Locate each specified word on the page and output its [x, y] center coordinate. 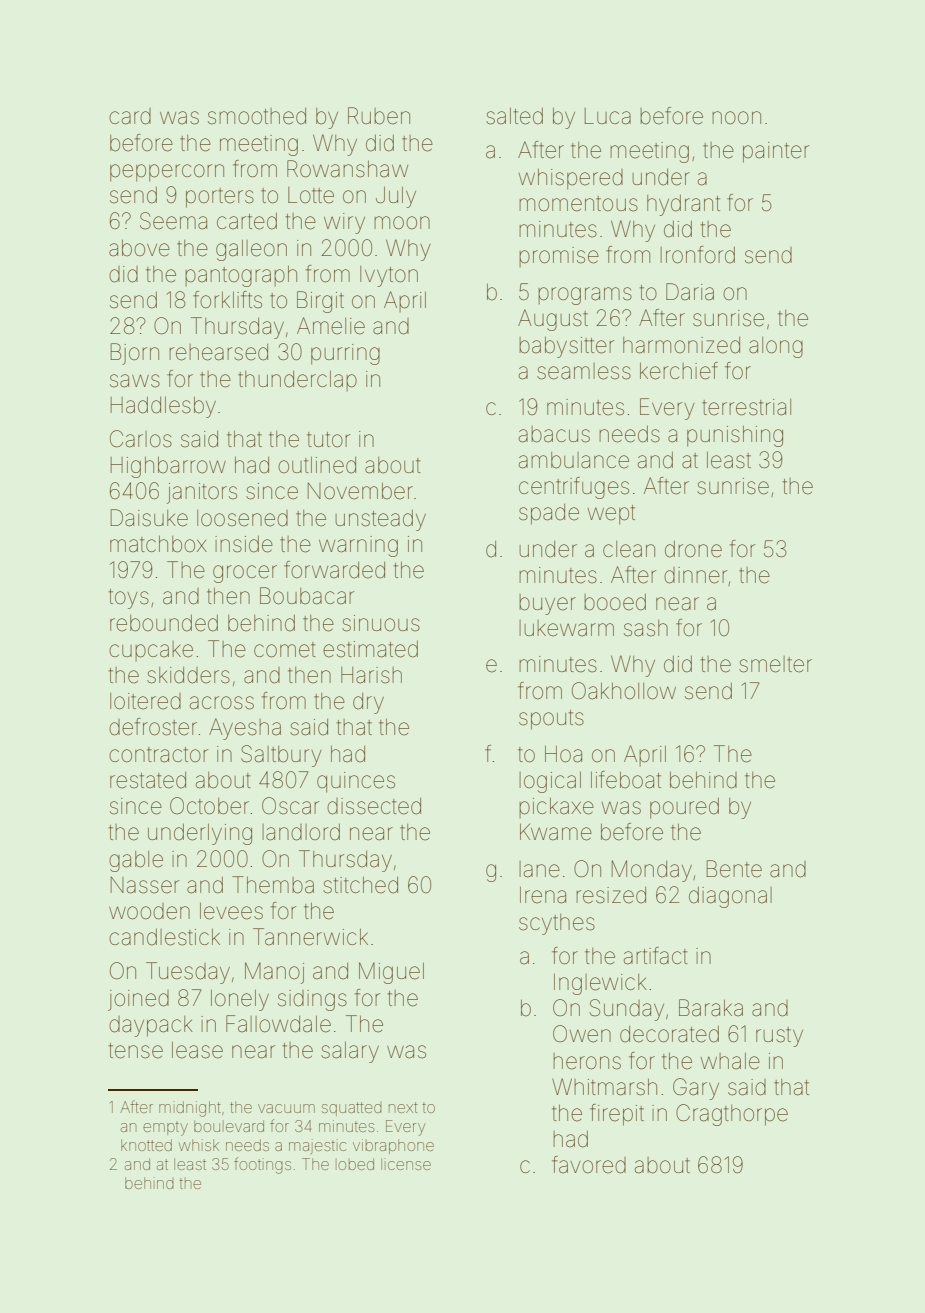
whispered [571, 179]
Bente [734, 869]
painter [776, 152]
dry [368, 703]
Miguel [391, 973]
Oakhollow [624, 691]
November [360, 491]
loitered [145, 701]
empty [165, 1128]
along [776, 347]
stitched [360, 885]
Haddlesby [163, 407]
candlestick [164, 937]
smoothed [257, 116]
